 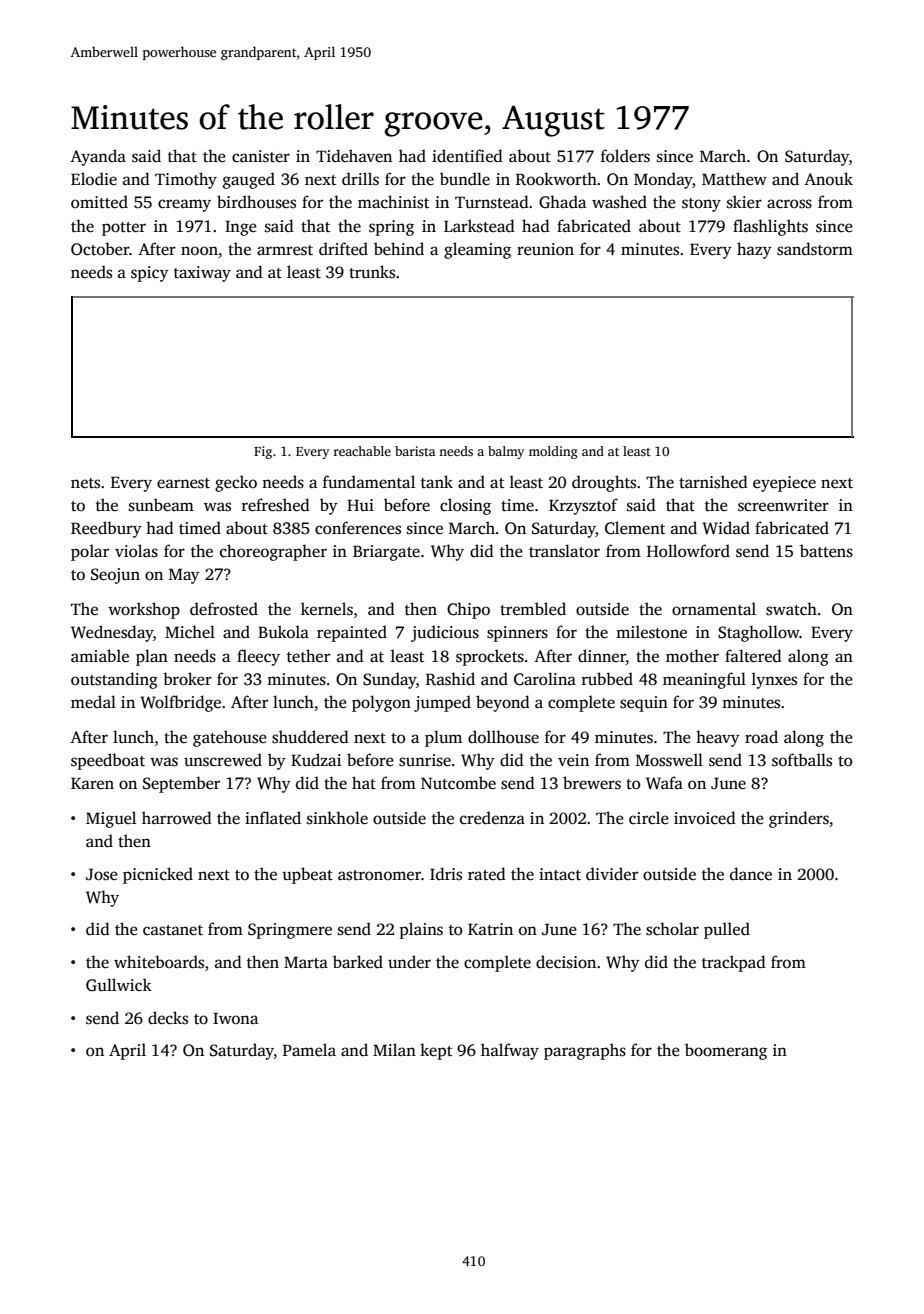 What do you see at coordinates (150, 274) in the screenshot?
I see `spicy` at bounding box center [150, 274].
